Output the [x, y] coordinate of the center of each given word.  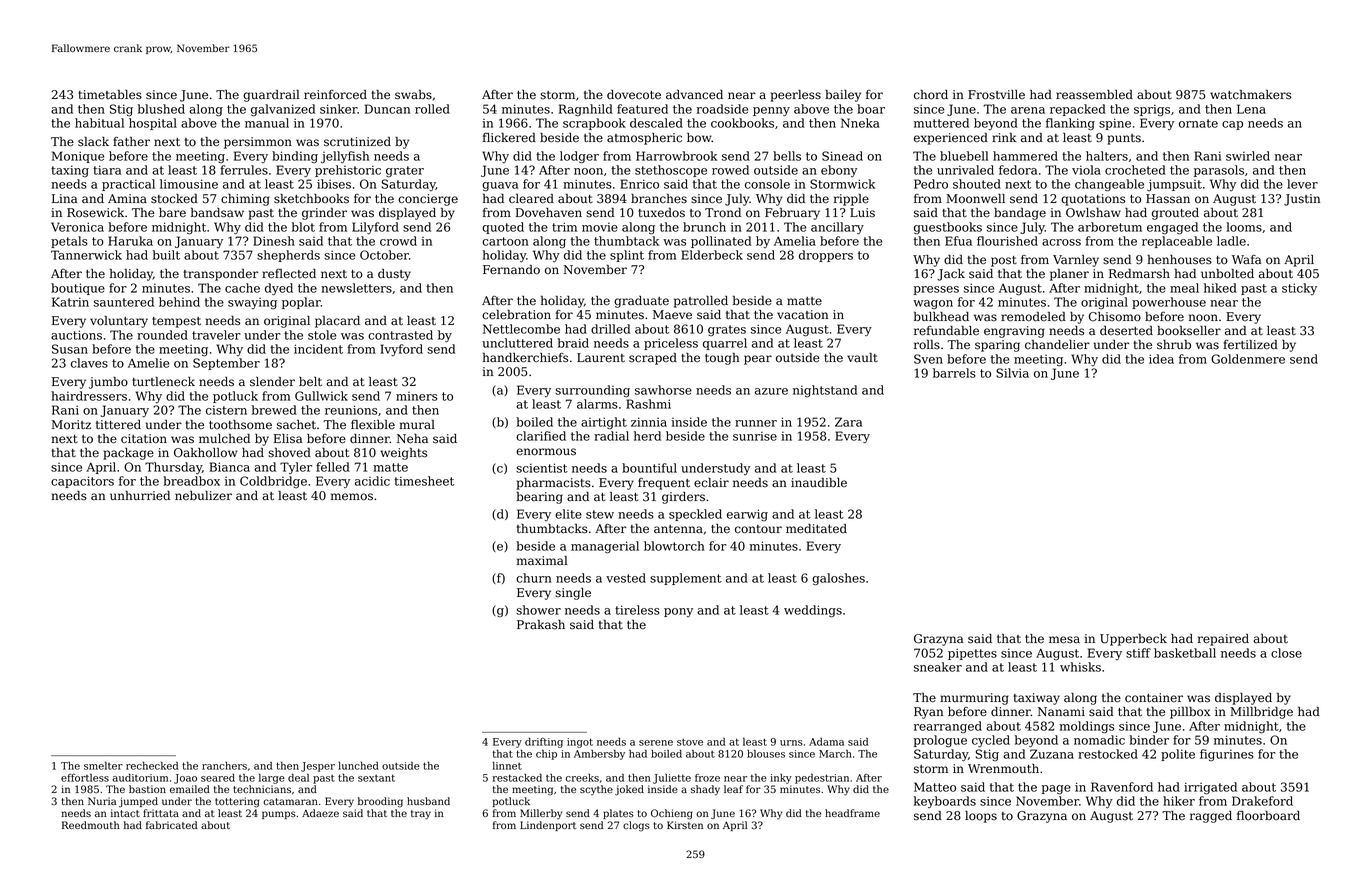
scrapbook [594, 124]
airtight [604, 423]
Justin [1302, 200]
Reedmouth [91, 825]
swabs [413, 95]
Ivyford [401, 350]
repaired [1223, 639]
